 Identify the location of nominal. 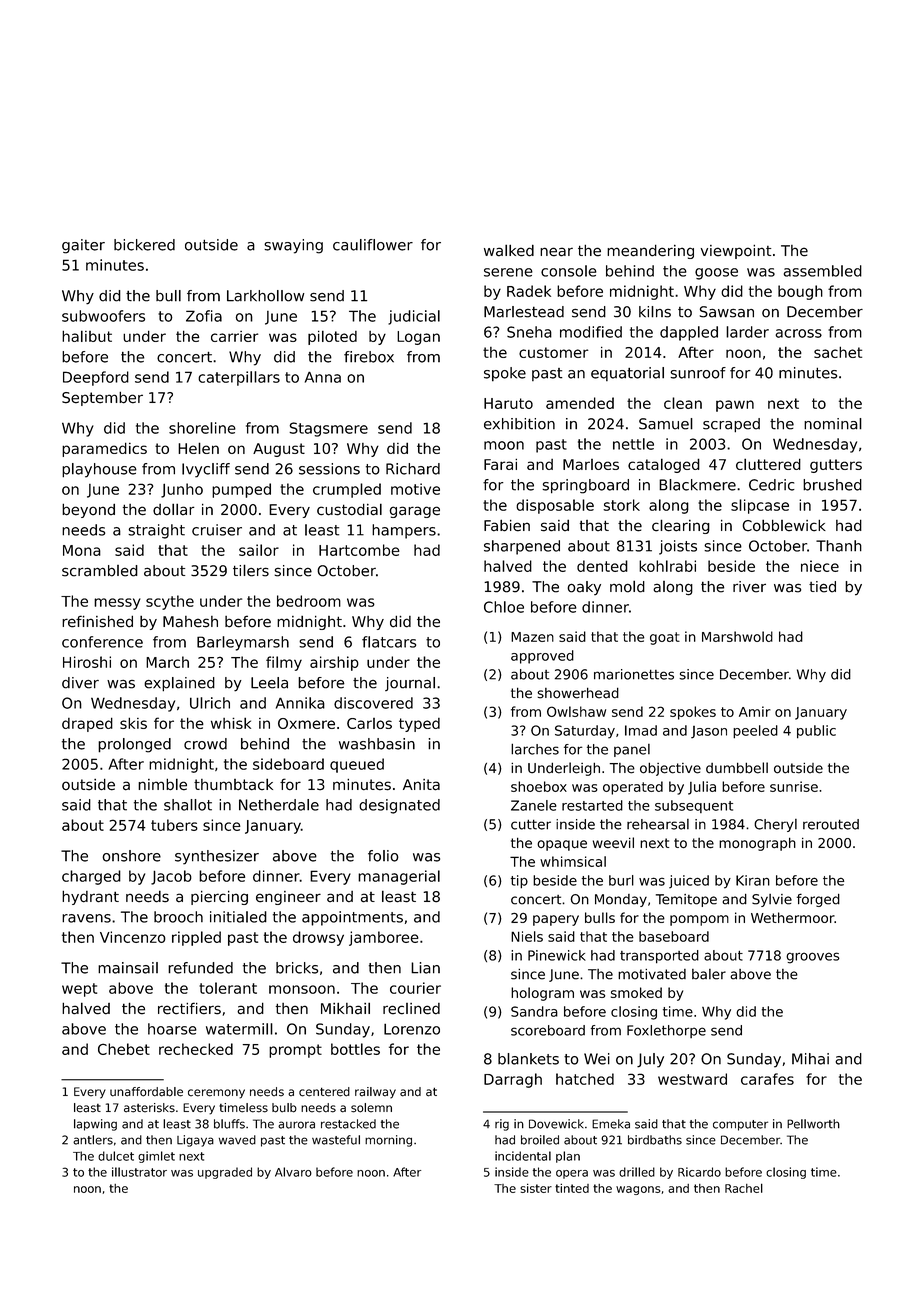
(833, 424).
